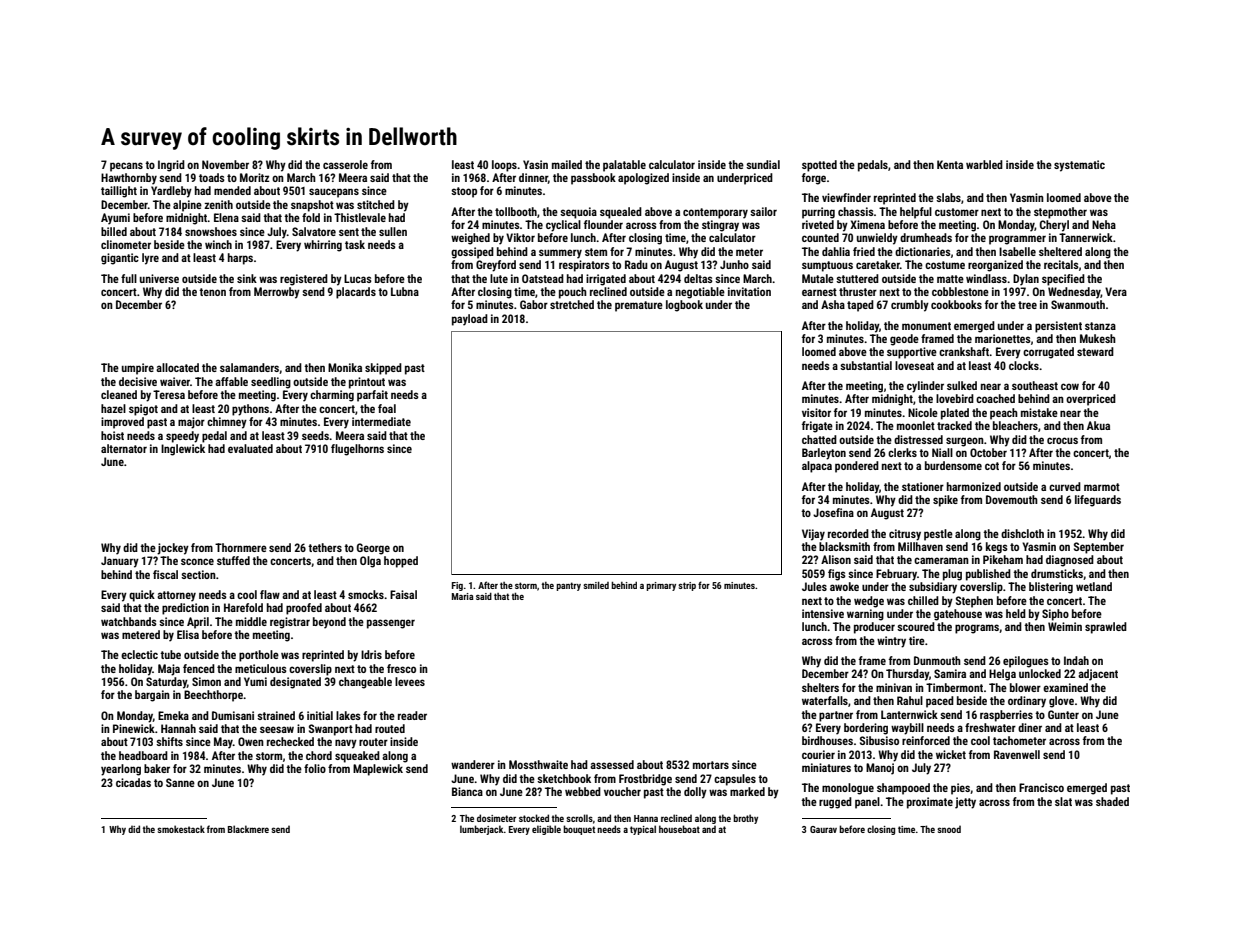  Describe the element at coordinates (823, 613) in the document. I see `intensive` at that location.
